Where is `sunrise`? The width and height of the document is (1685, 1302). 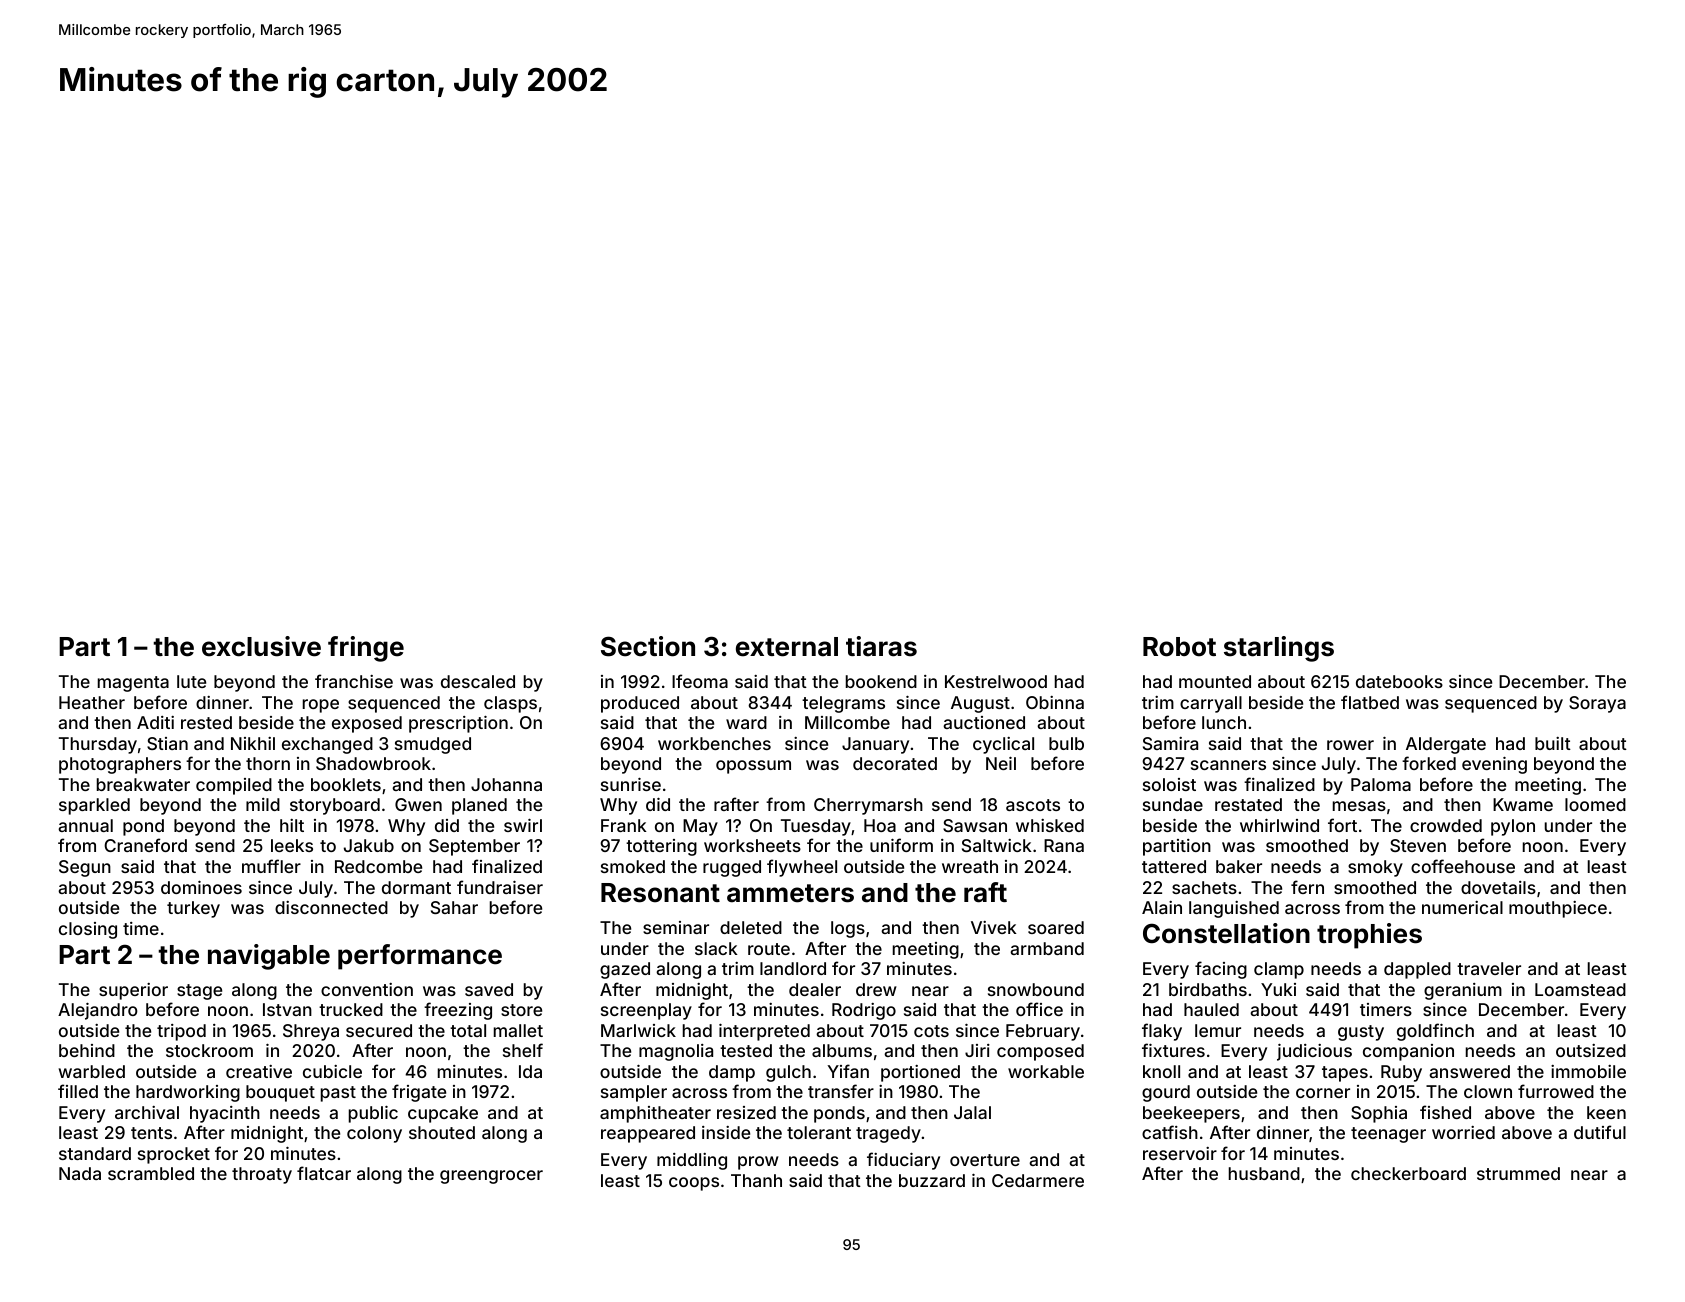 sunrise is located at coordinates (631, 784).
